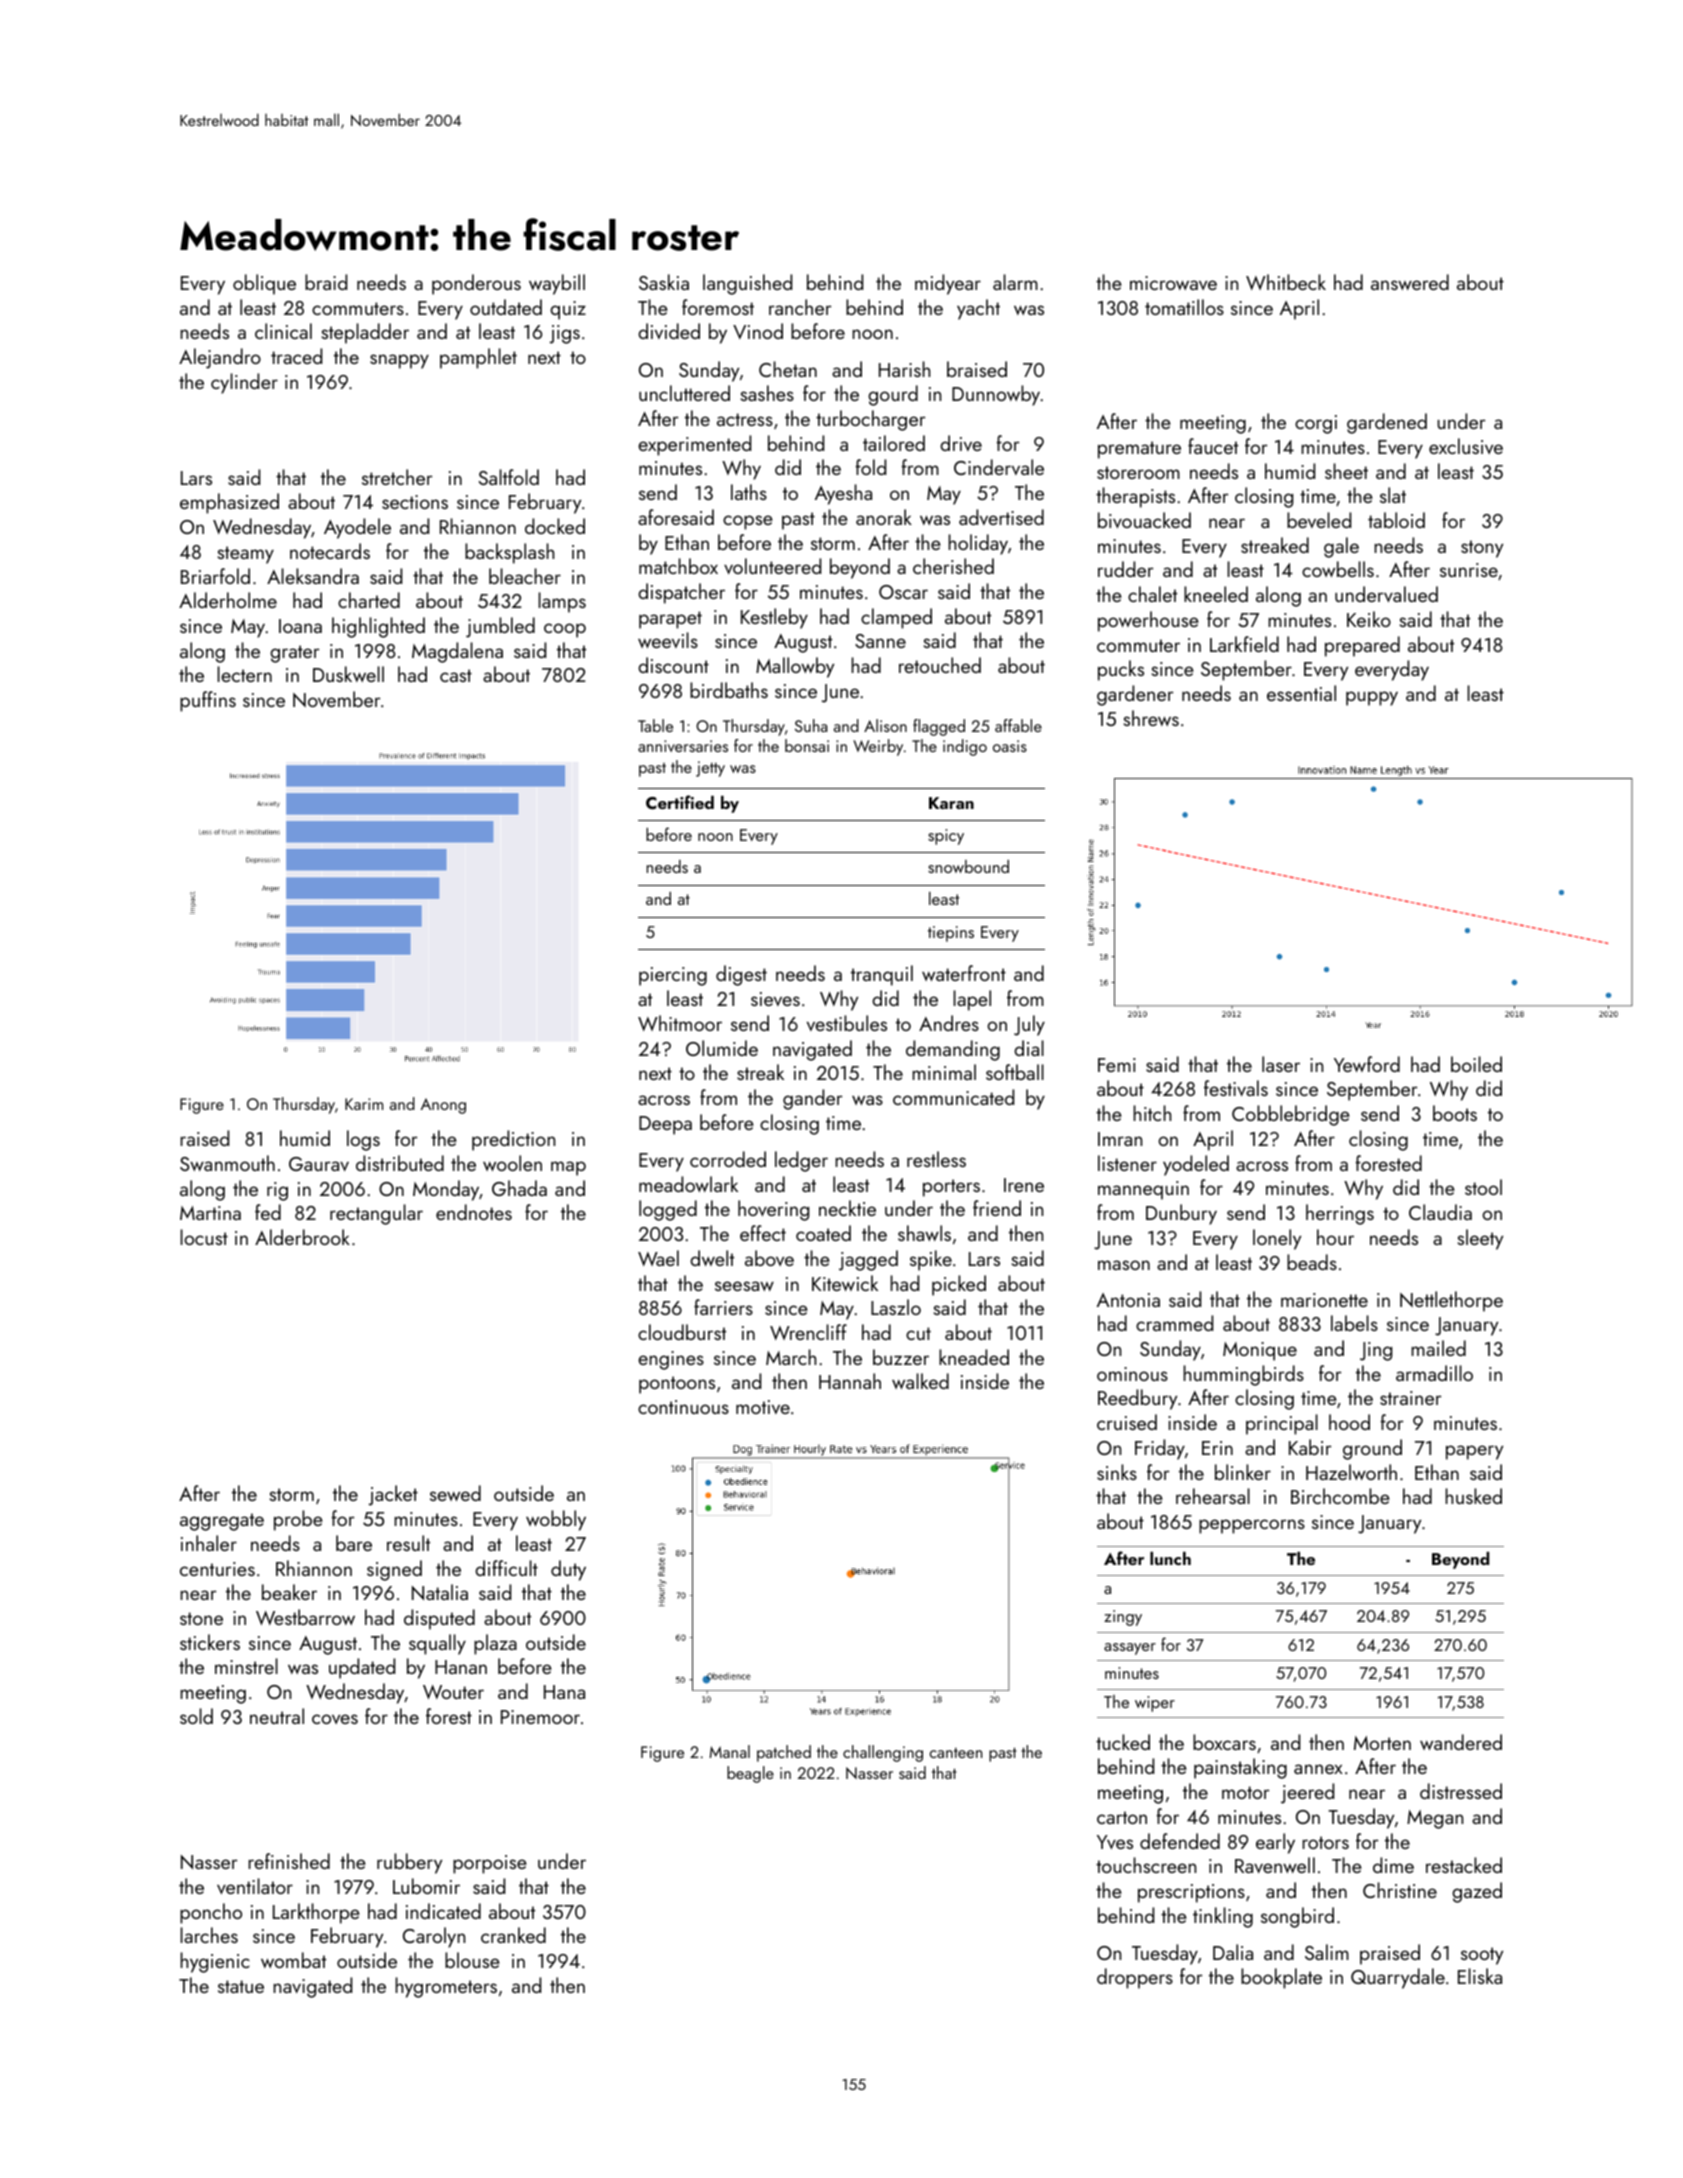 Image resolution: width=1683 pixels, height=2178 pixels. Describe the element at coordinates (1139, 450) in the screenshot. I see `premature` at that location.
